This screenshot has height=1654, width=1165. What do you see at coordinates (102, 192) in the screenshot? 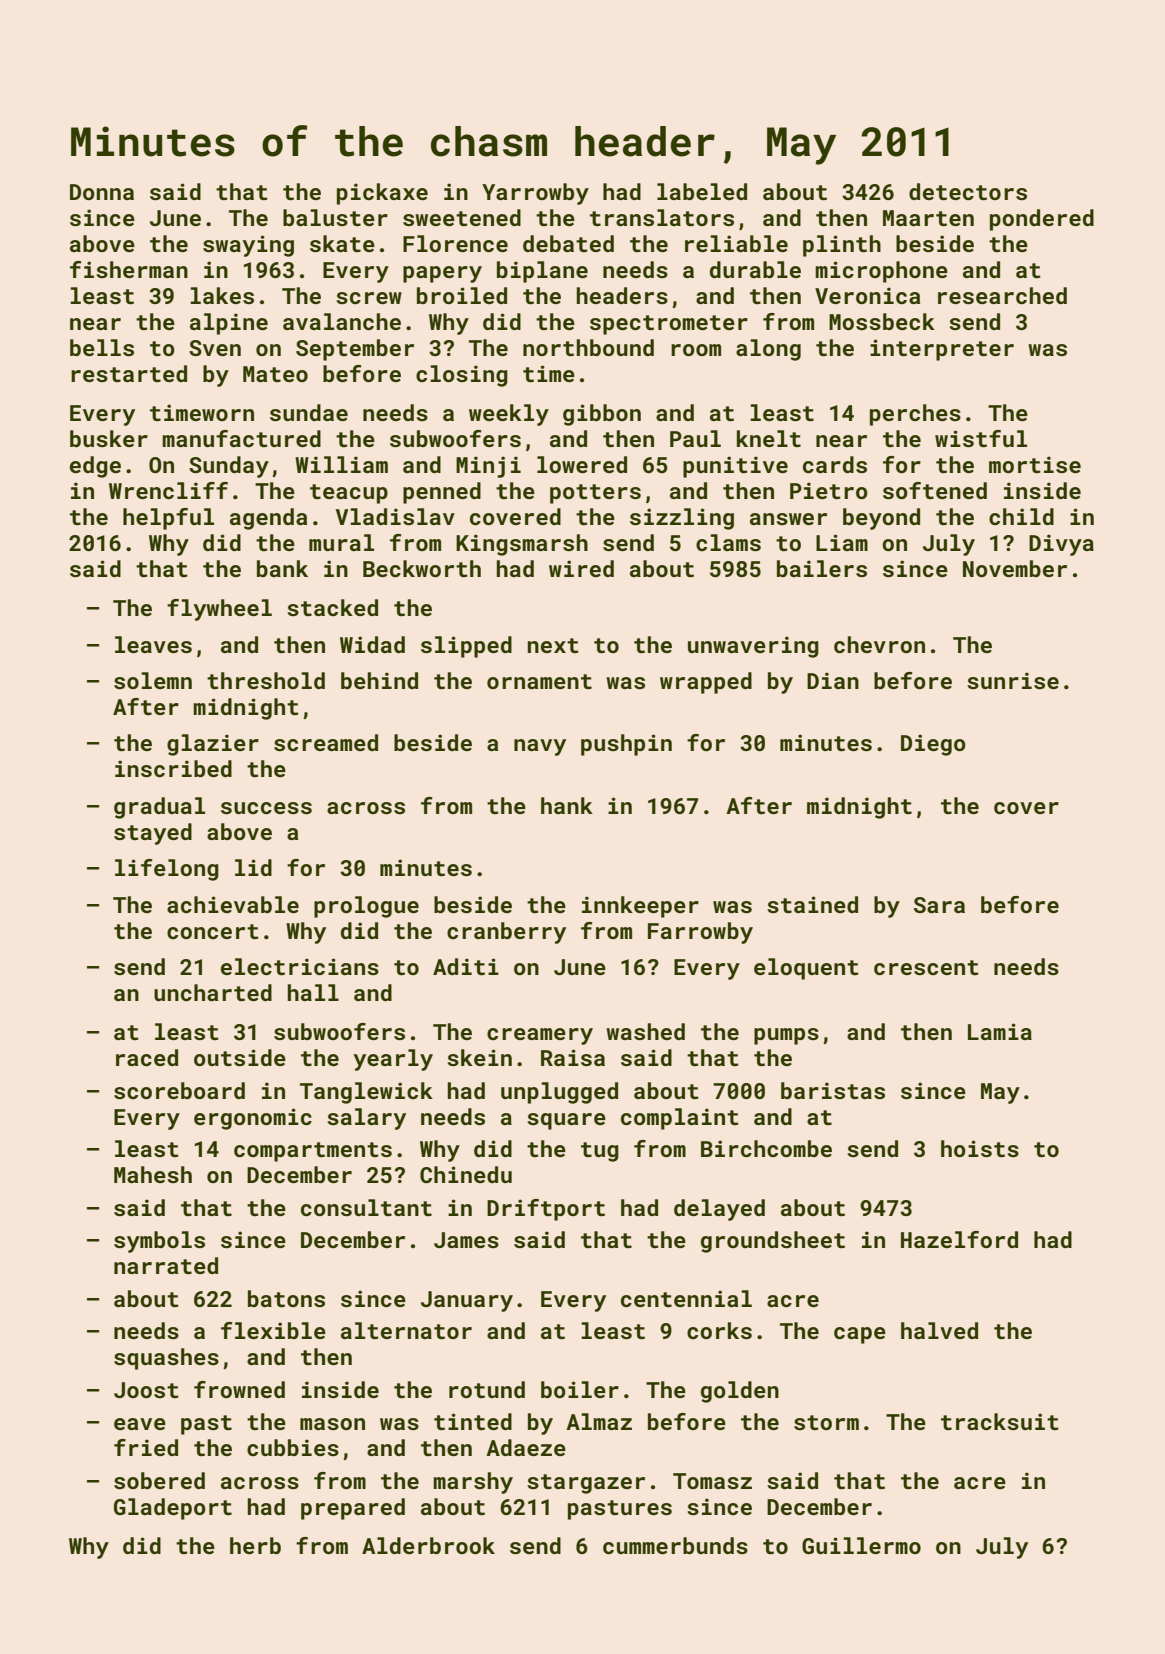
I see `Donna` at bounding box center [102, 192].
